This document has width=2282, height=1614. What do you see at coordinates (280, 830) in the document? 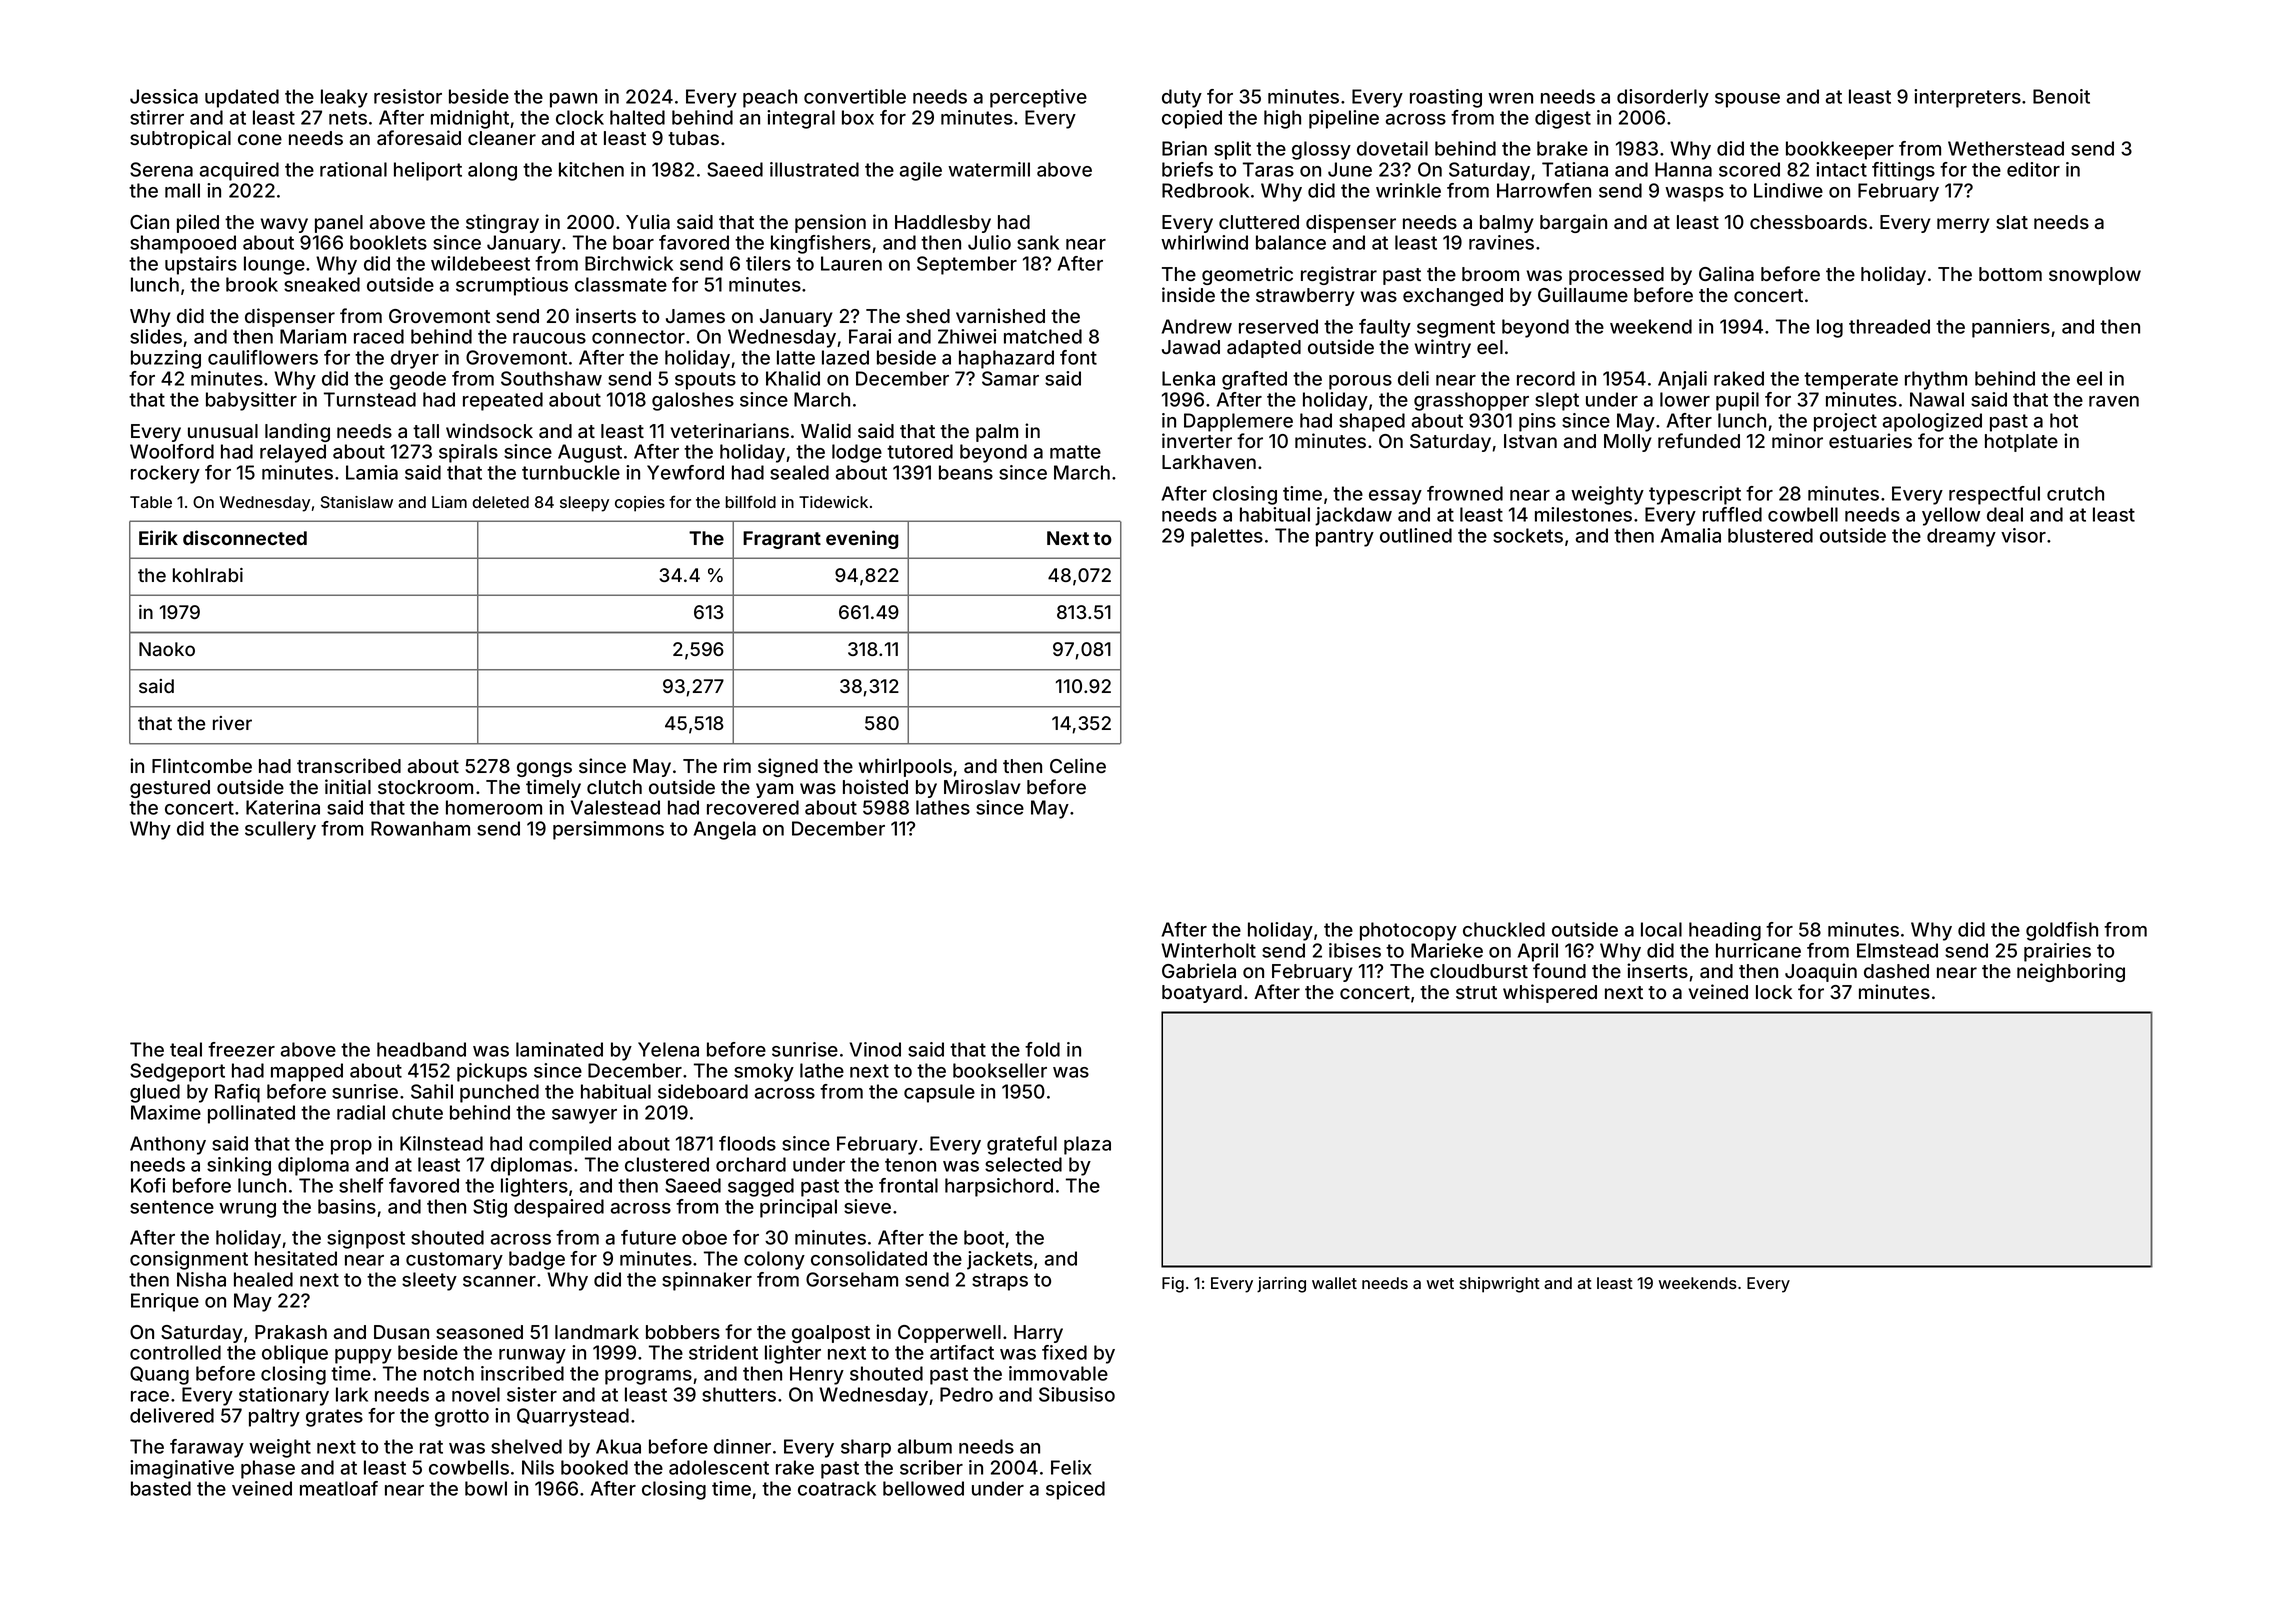
I see `scullery` at bounding box center [280, 830].
